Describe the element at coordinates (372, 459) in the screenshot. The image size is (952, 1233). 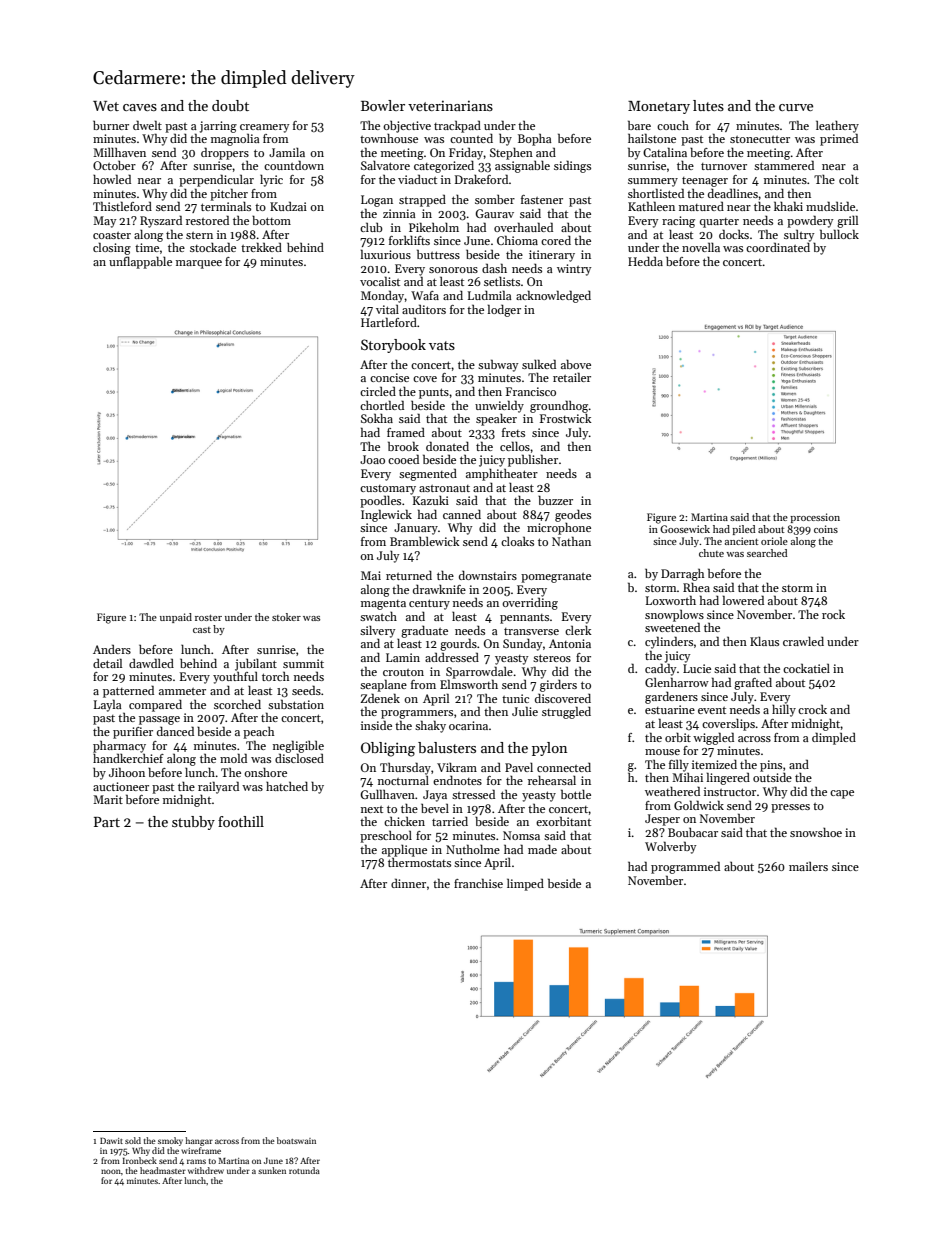
I see `Joao` at that location.
